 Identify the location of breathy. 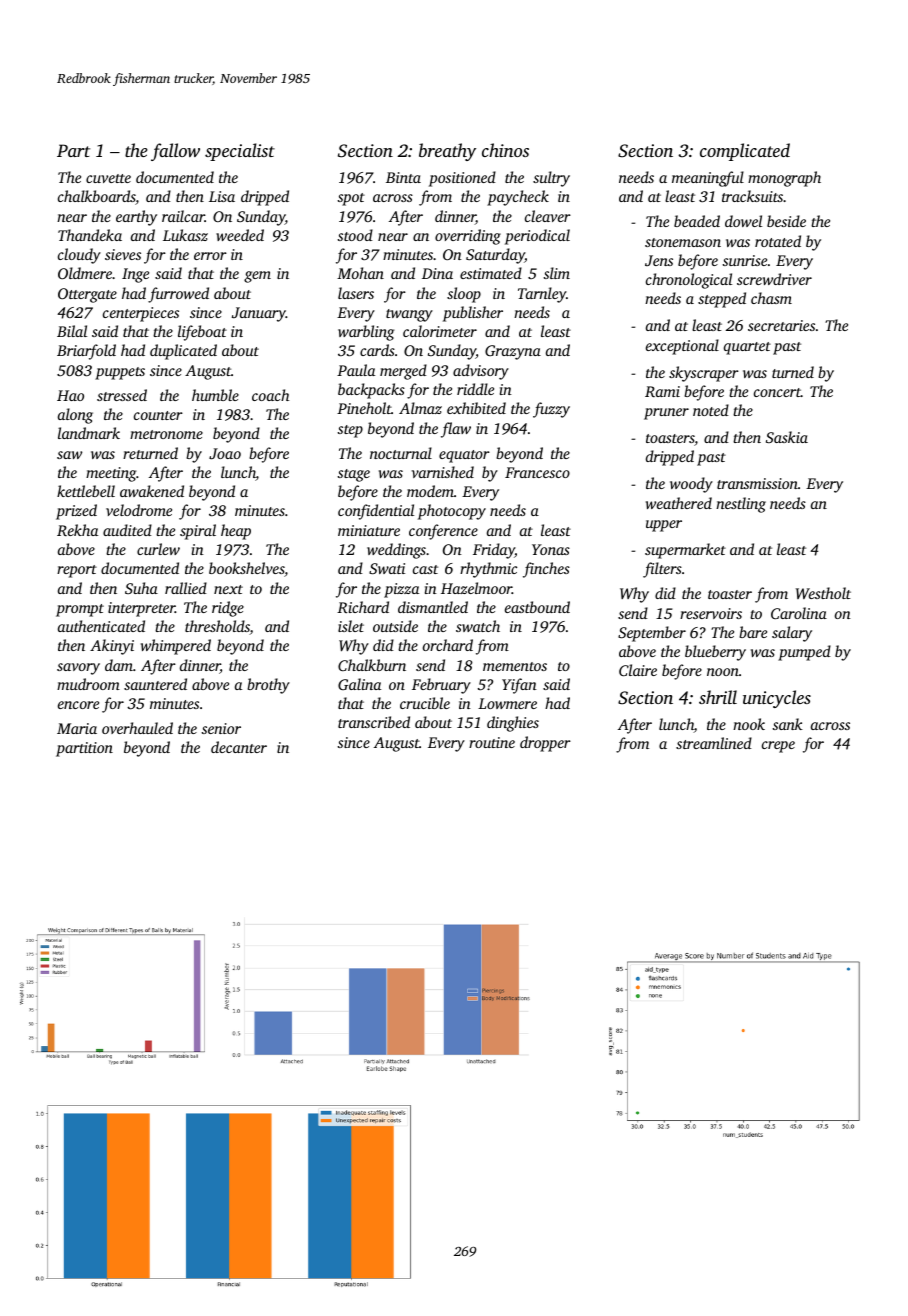
(447, 152).
